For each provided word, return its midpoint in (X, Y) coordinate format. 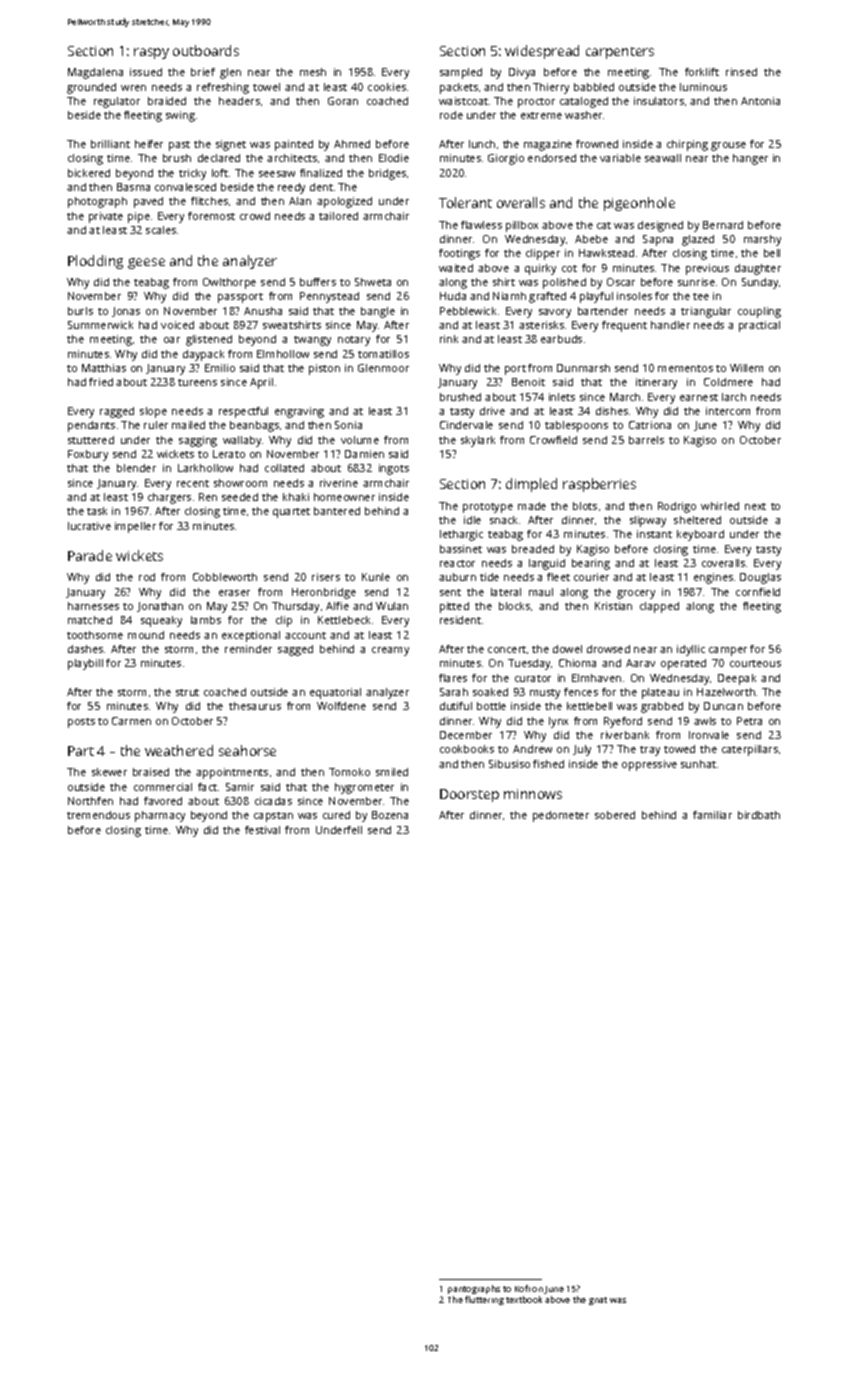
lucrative (89, 526)
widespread (542, 52)
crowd (255, 216)
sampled (461, 73)
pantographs (474, 1289)
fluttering (484, 1300)
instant (654, 534)
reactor (457, 563)
